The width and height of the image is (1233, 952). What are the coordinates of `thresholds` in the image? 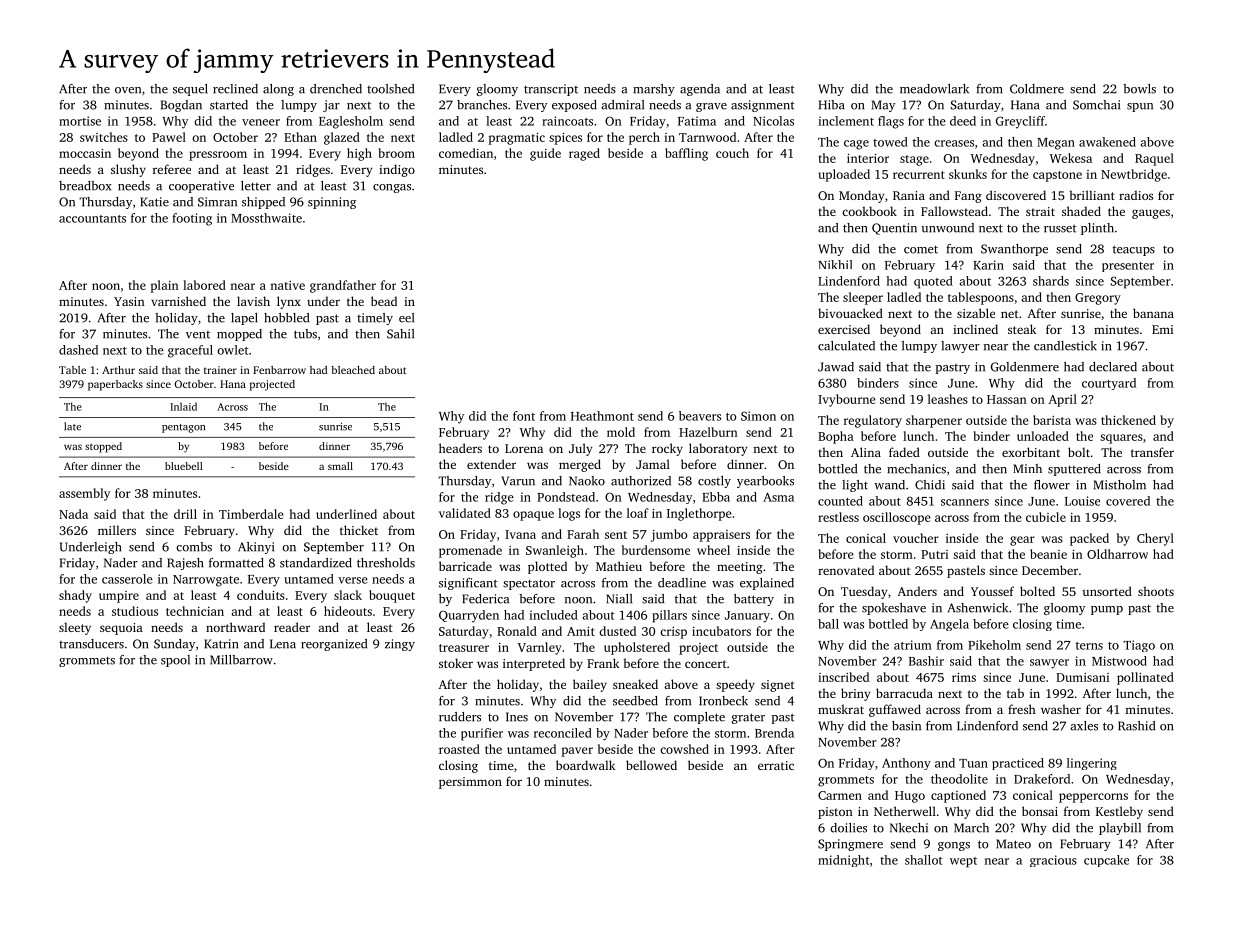 It's located at (386, 563).
